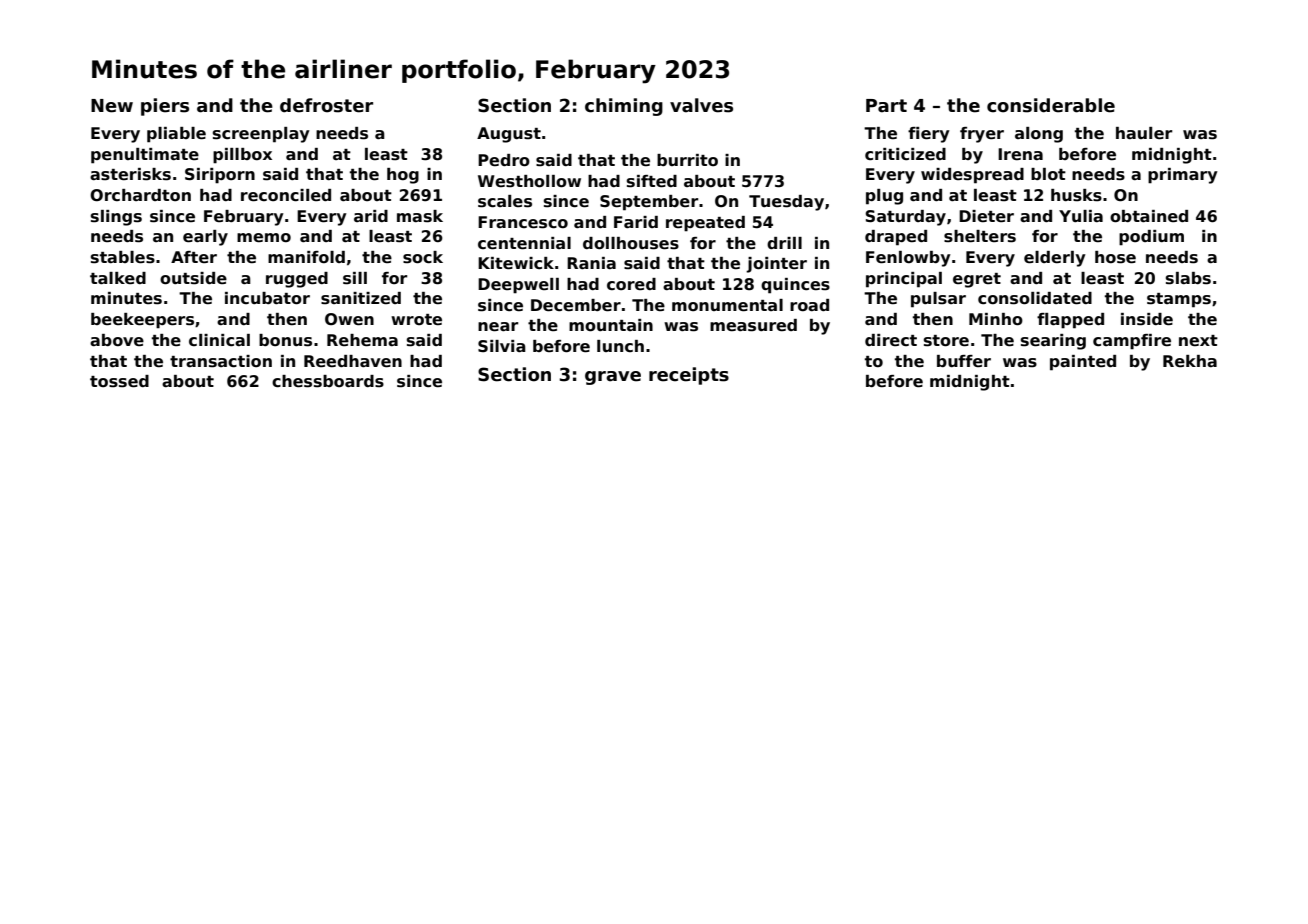  Describe the element at coordinates (326, 105) in the screenshot. I see `defroster` at that location.
